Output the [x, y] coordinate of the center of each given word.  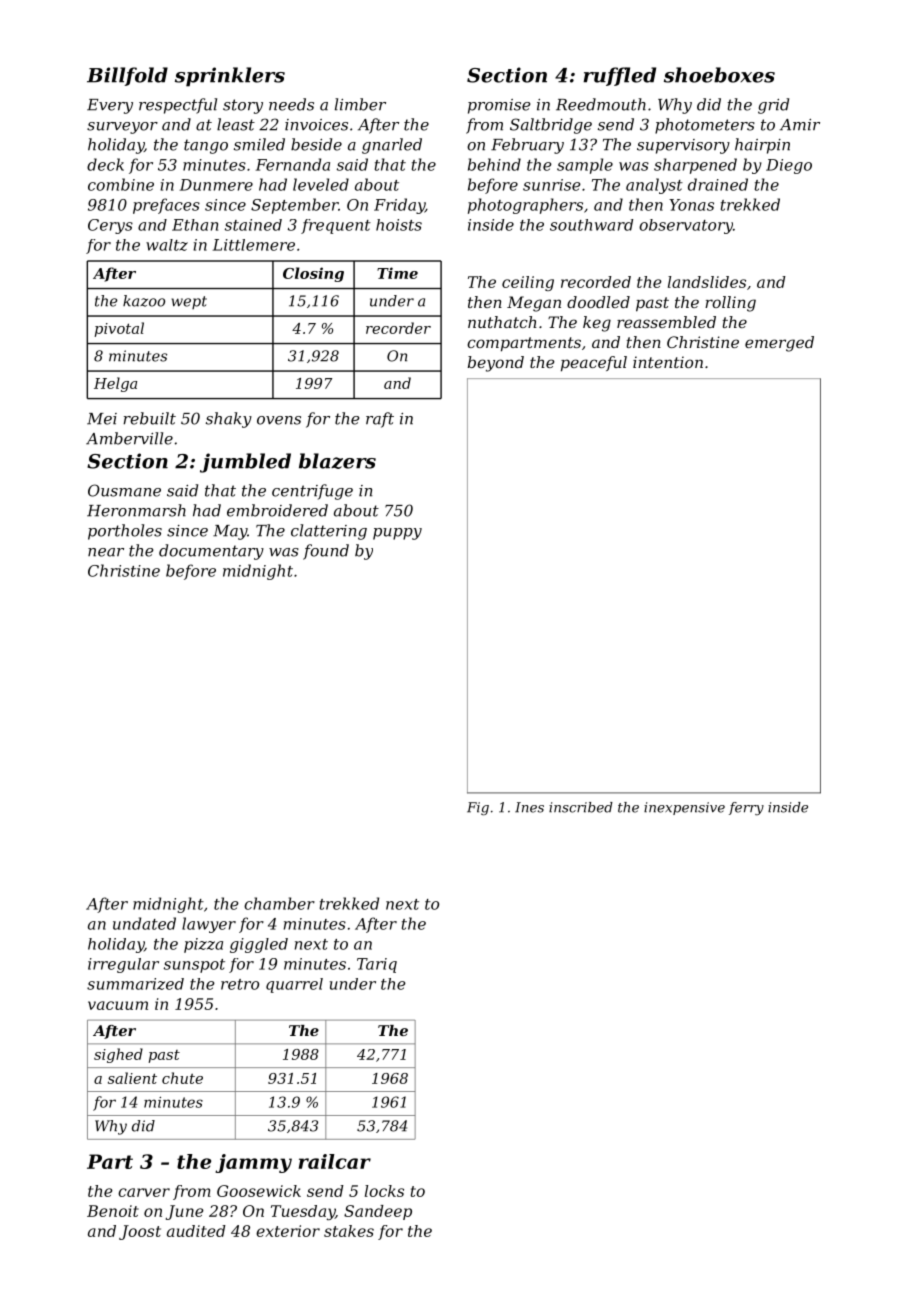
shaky [229, 420]
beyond [496, 364]
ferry [746, 809]
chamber [279, 903]
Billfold [127, 76]
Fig [478, 809]
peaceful [594, 364]
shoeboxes [719, 75]
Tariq [377, 965]
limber [360, 104]
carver [144, 1192]
